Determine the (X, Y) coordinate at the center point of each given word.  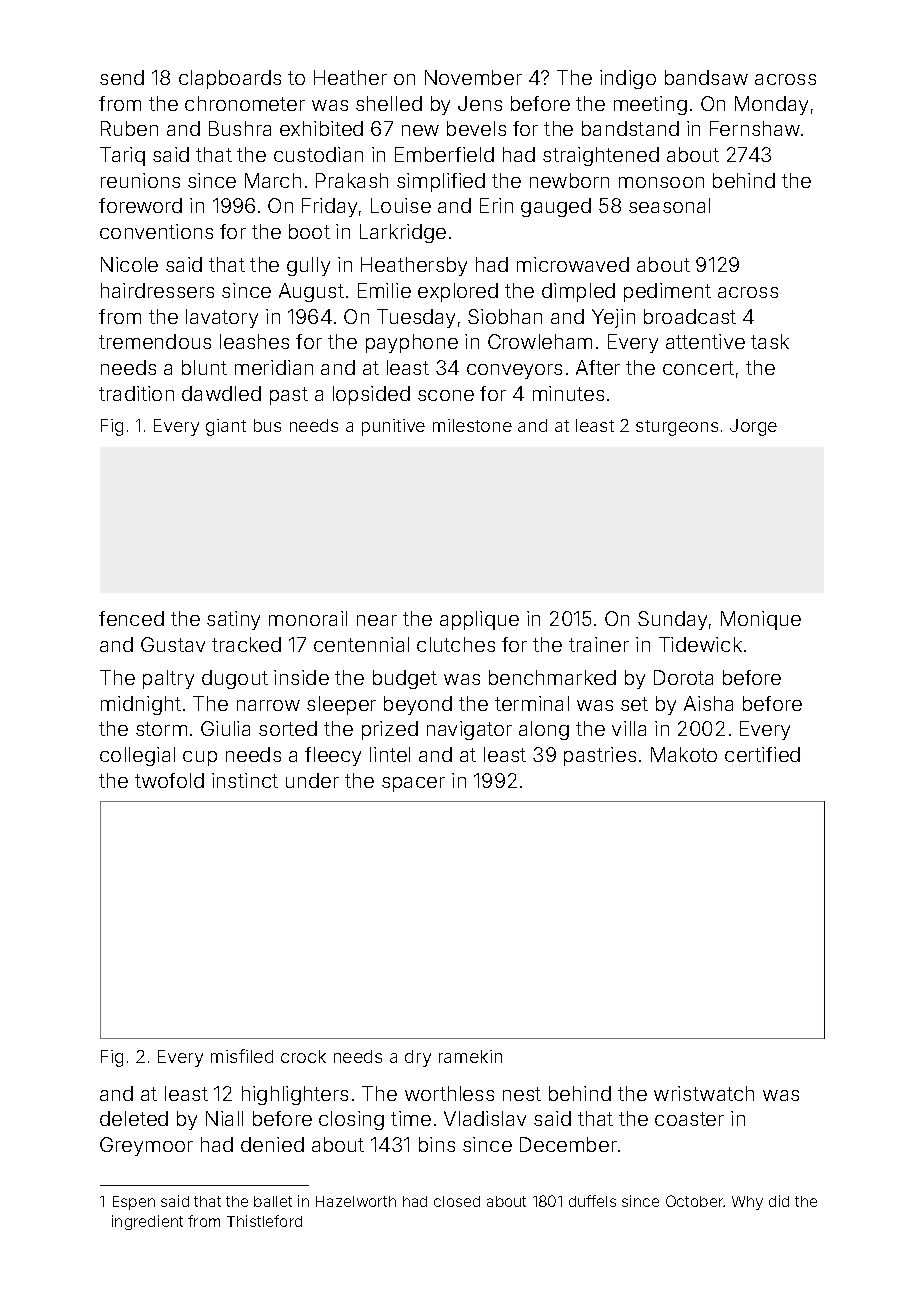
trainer (599, 644)
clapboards (230, 79)
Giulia (225, 728)
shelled (389, 103)
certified (762, 754)
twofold (169, 780)
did (779, 1201)
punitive (393, 427)
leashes (254, 341)
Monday (771, 105)
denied (272, 1144)
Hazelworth (356, 1201)
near (377, 620)
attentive (705, 341)
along (544, 730)
